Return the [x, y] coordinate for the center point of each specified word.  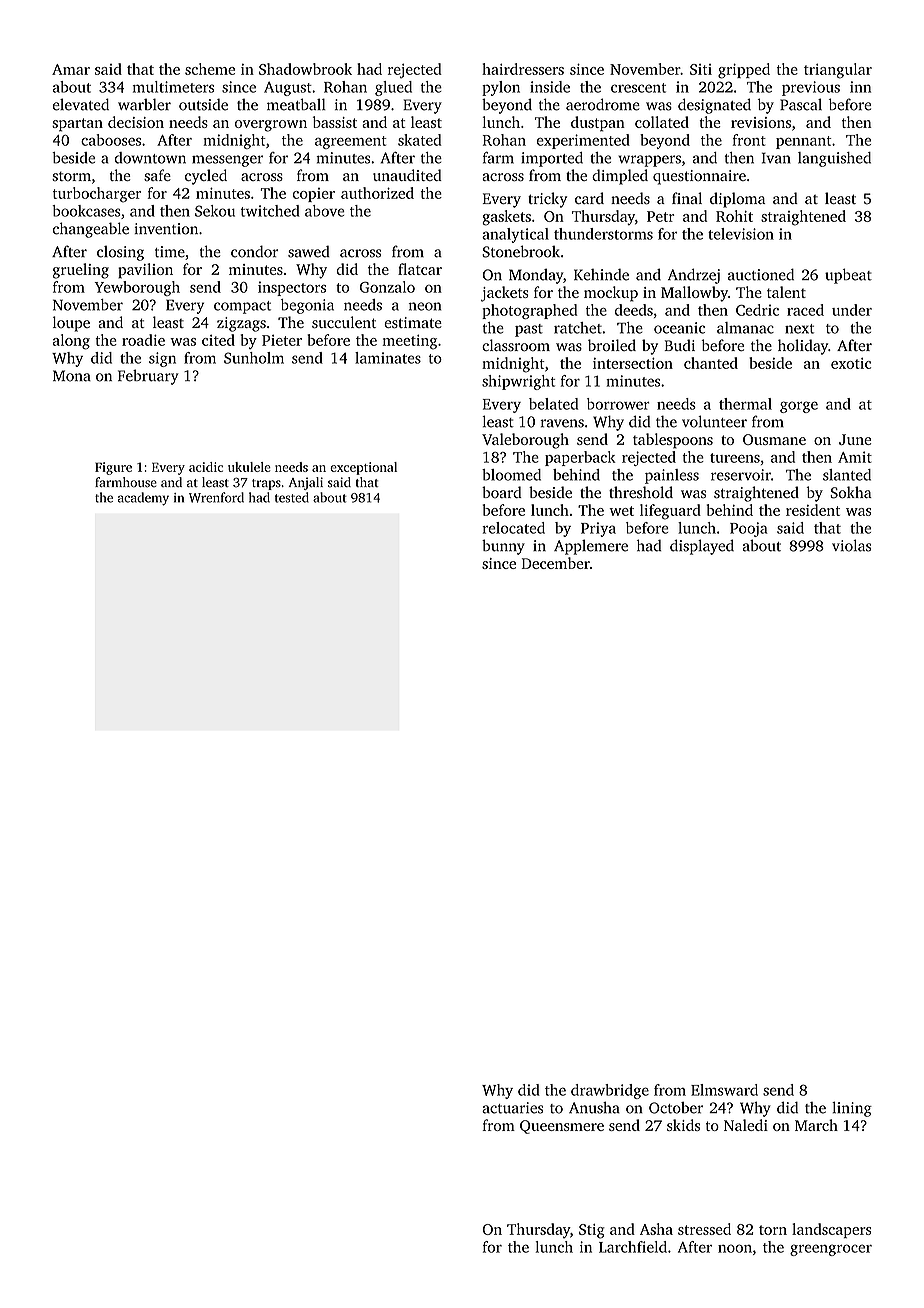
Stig [592, 1231]
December [556, 563]
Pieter [282, 340]
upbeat [848, 276]
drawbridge [610, 1091]
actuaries [512, 1108]
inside [550, 87]
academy [143, 499]
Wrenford [216, 497]
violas [851, 545]
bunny [503, 547]
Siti [701, 69]
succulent [344, 322]
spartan [77, 125]
